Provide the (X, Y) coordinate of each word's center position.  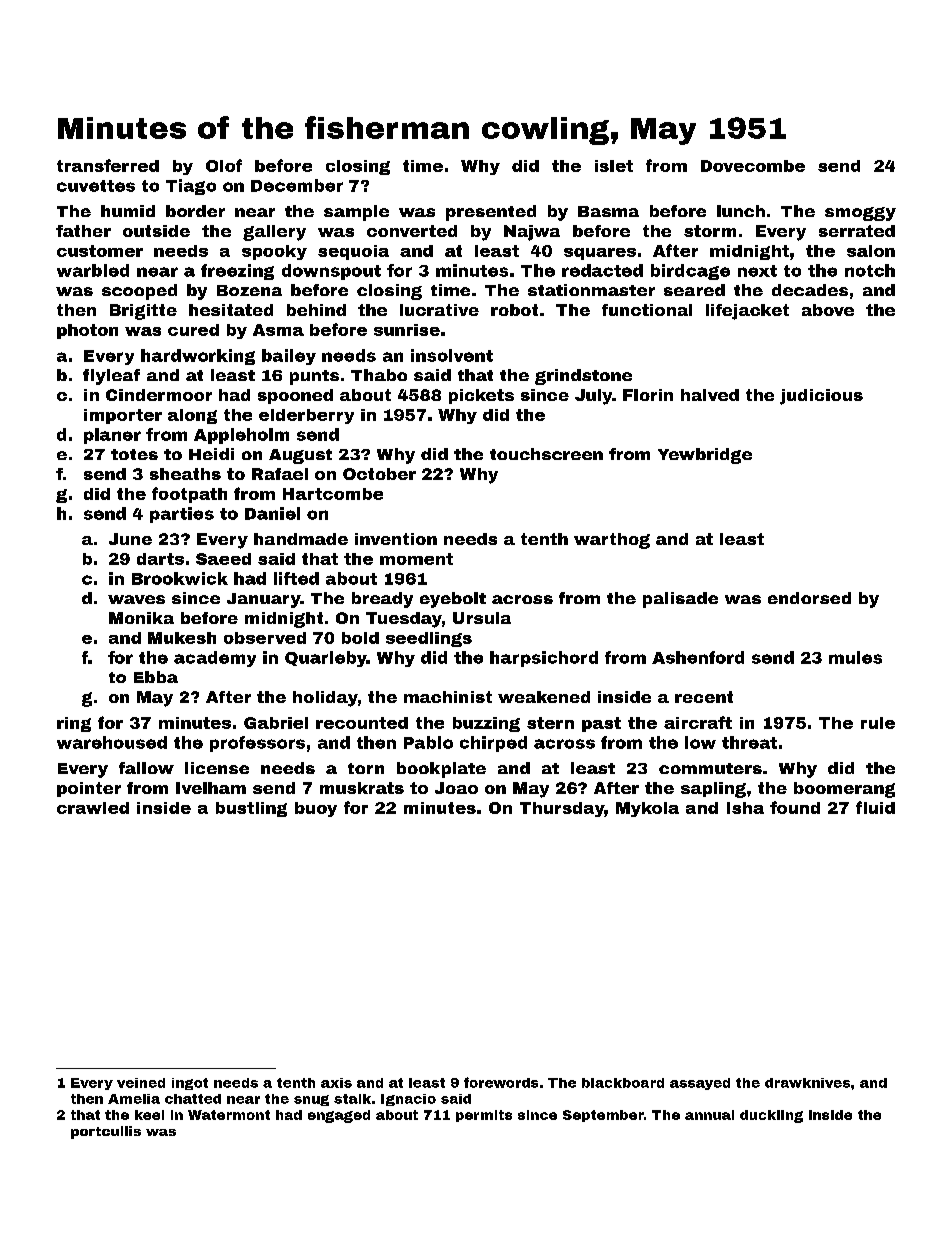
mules (855, 657)
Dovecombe (753, 166)
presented (491, 213)
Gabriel (276, 723)
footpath (189, 495)
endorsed (809, 598)
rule (878, 723)
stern (550, 723)
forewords (501, 1082)
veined (141, 1083)
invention (396, 539)
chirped (493, 744)
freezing (237, 272)
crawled (93, 808)
